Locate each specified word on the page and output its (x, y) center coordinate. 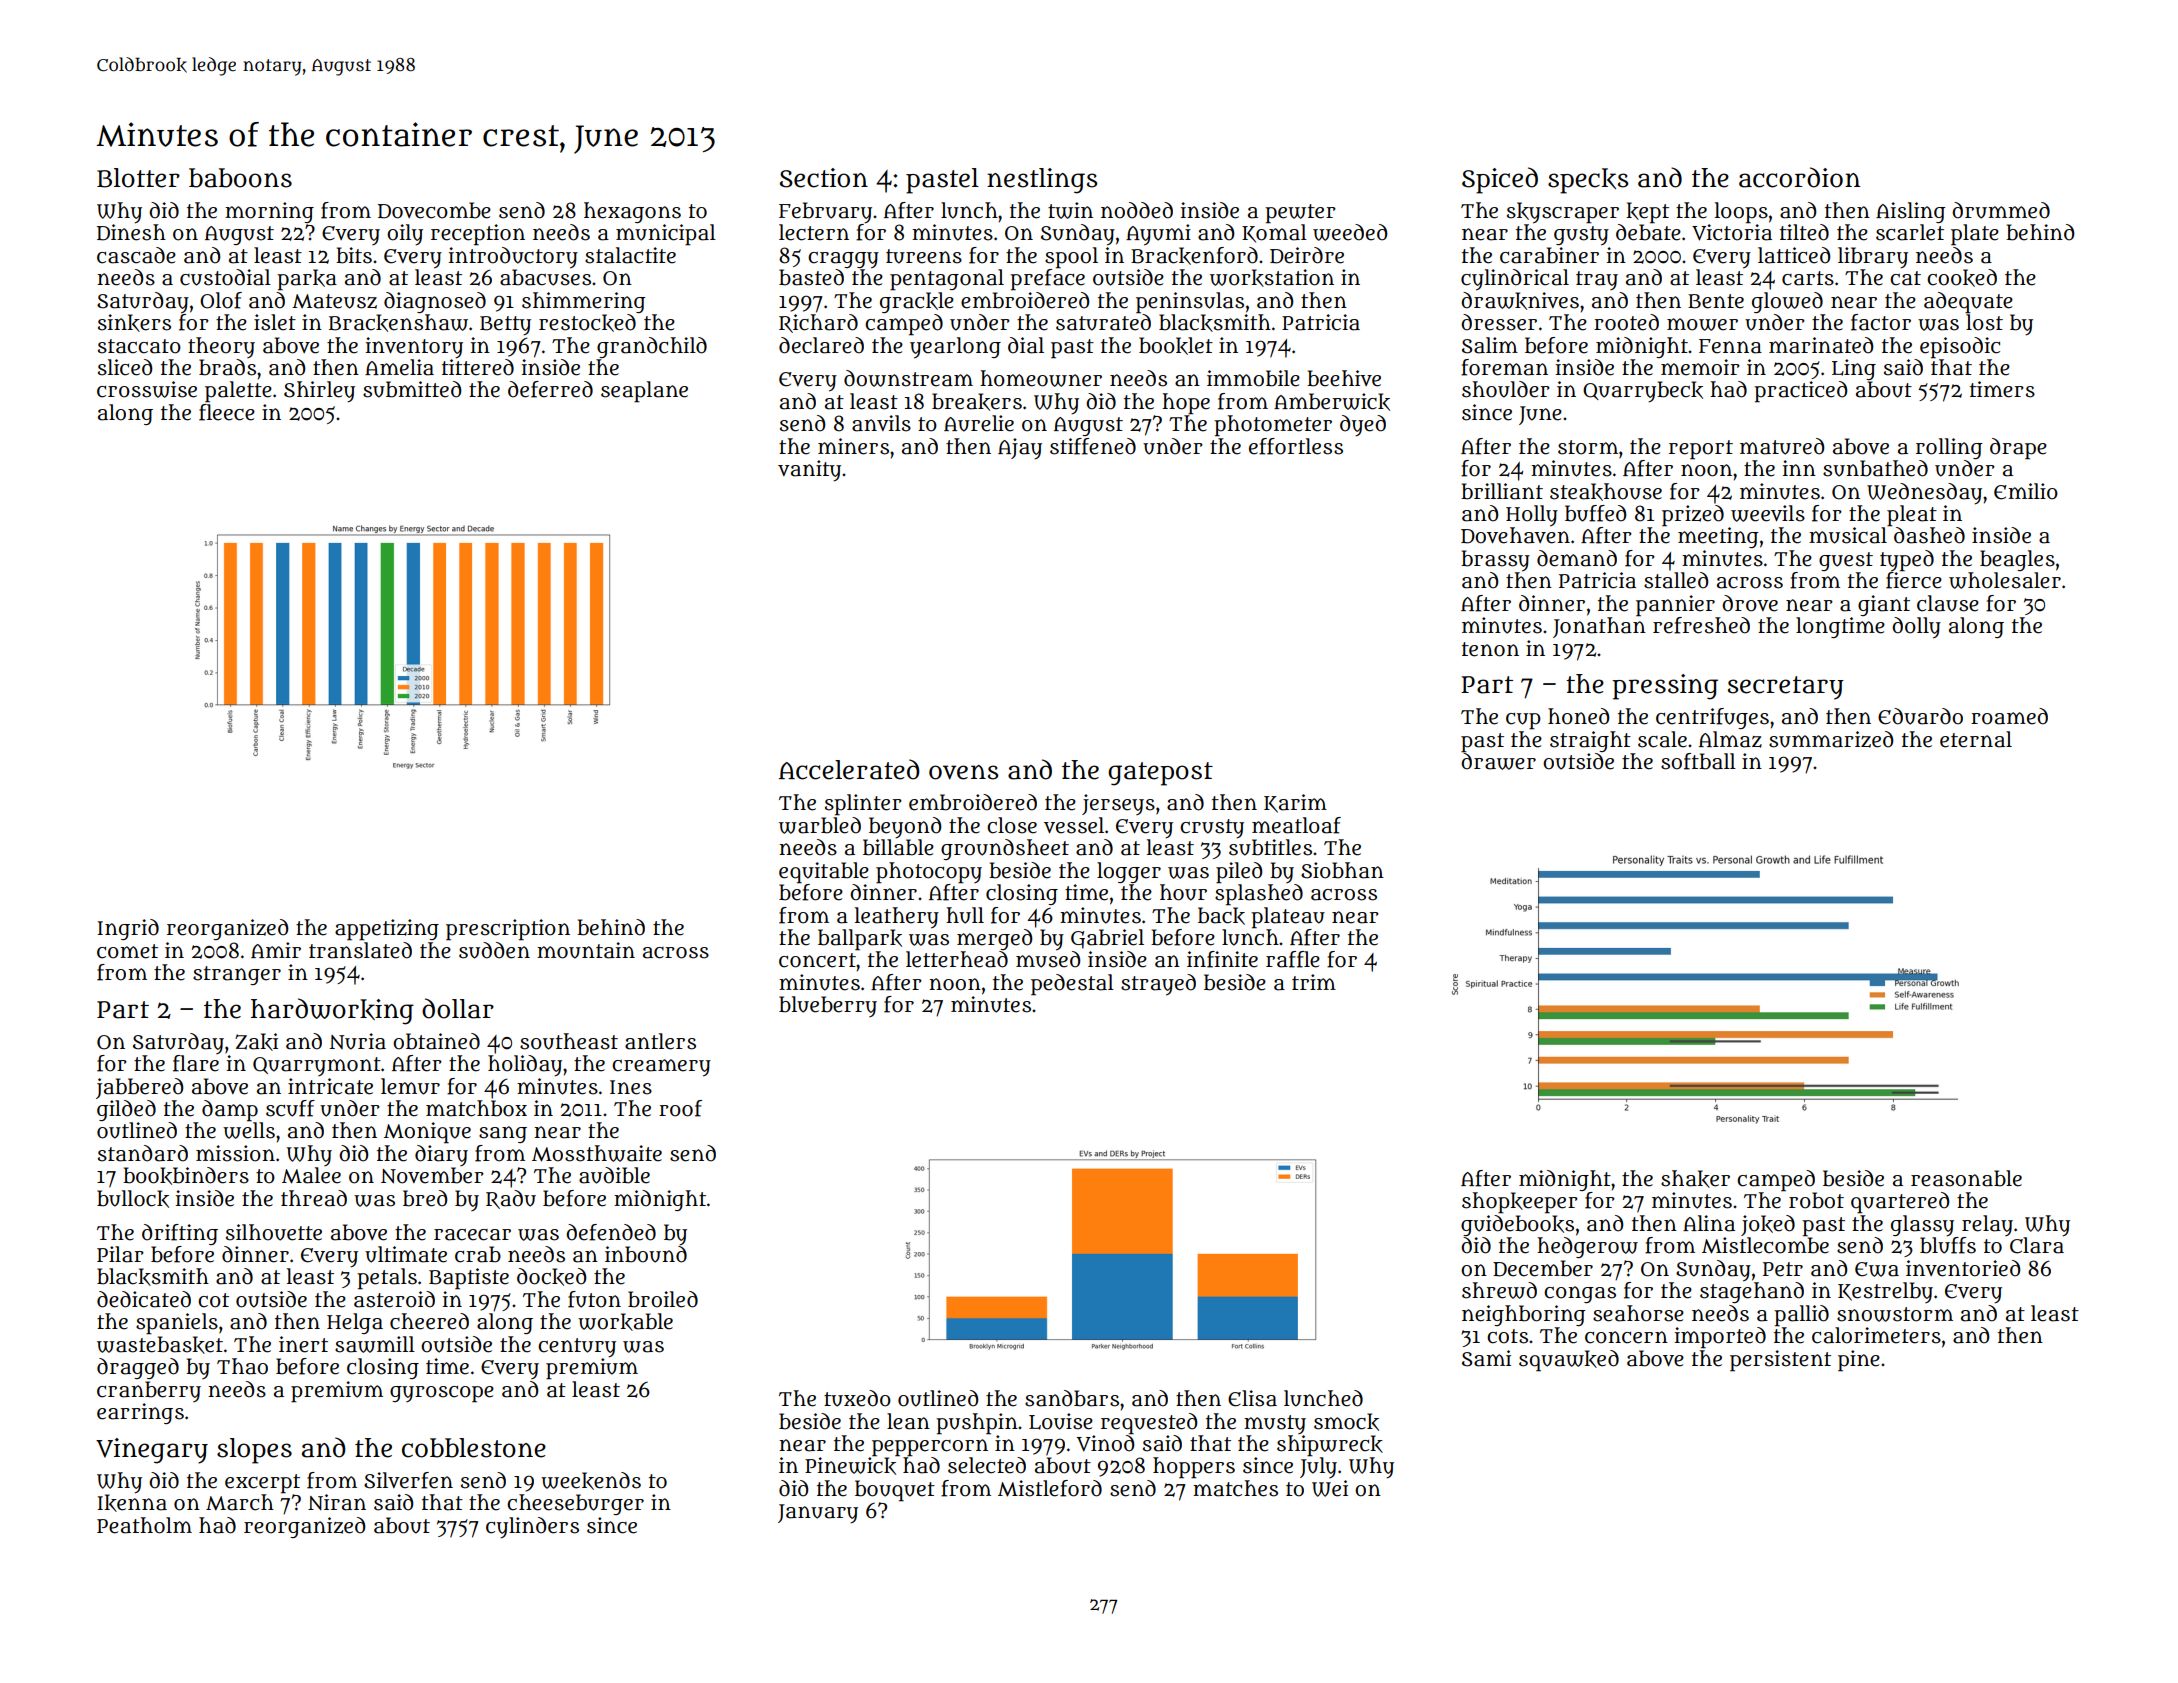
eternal (1976, 739)
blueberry (828, 1006)
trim (1314, 982)
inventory (414, 347)
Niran (337, 1502)
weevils (1768, 513)
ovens (963, 772)
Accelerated (849, 769)
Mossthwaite (597, 1153)
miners (853, 446)
